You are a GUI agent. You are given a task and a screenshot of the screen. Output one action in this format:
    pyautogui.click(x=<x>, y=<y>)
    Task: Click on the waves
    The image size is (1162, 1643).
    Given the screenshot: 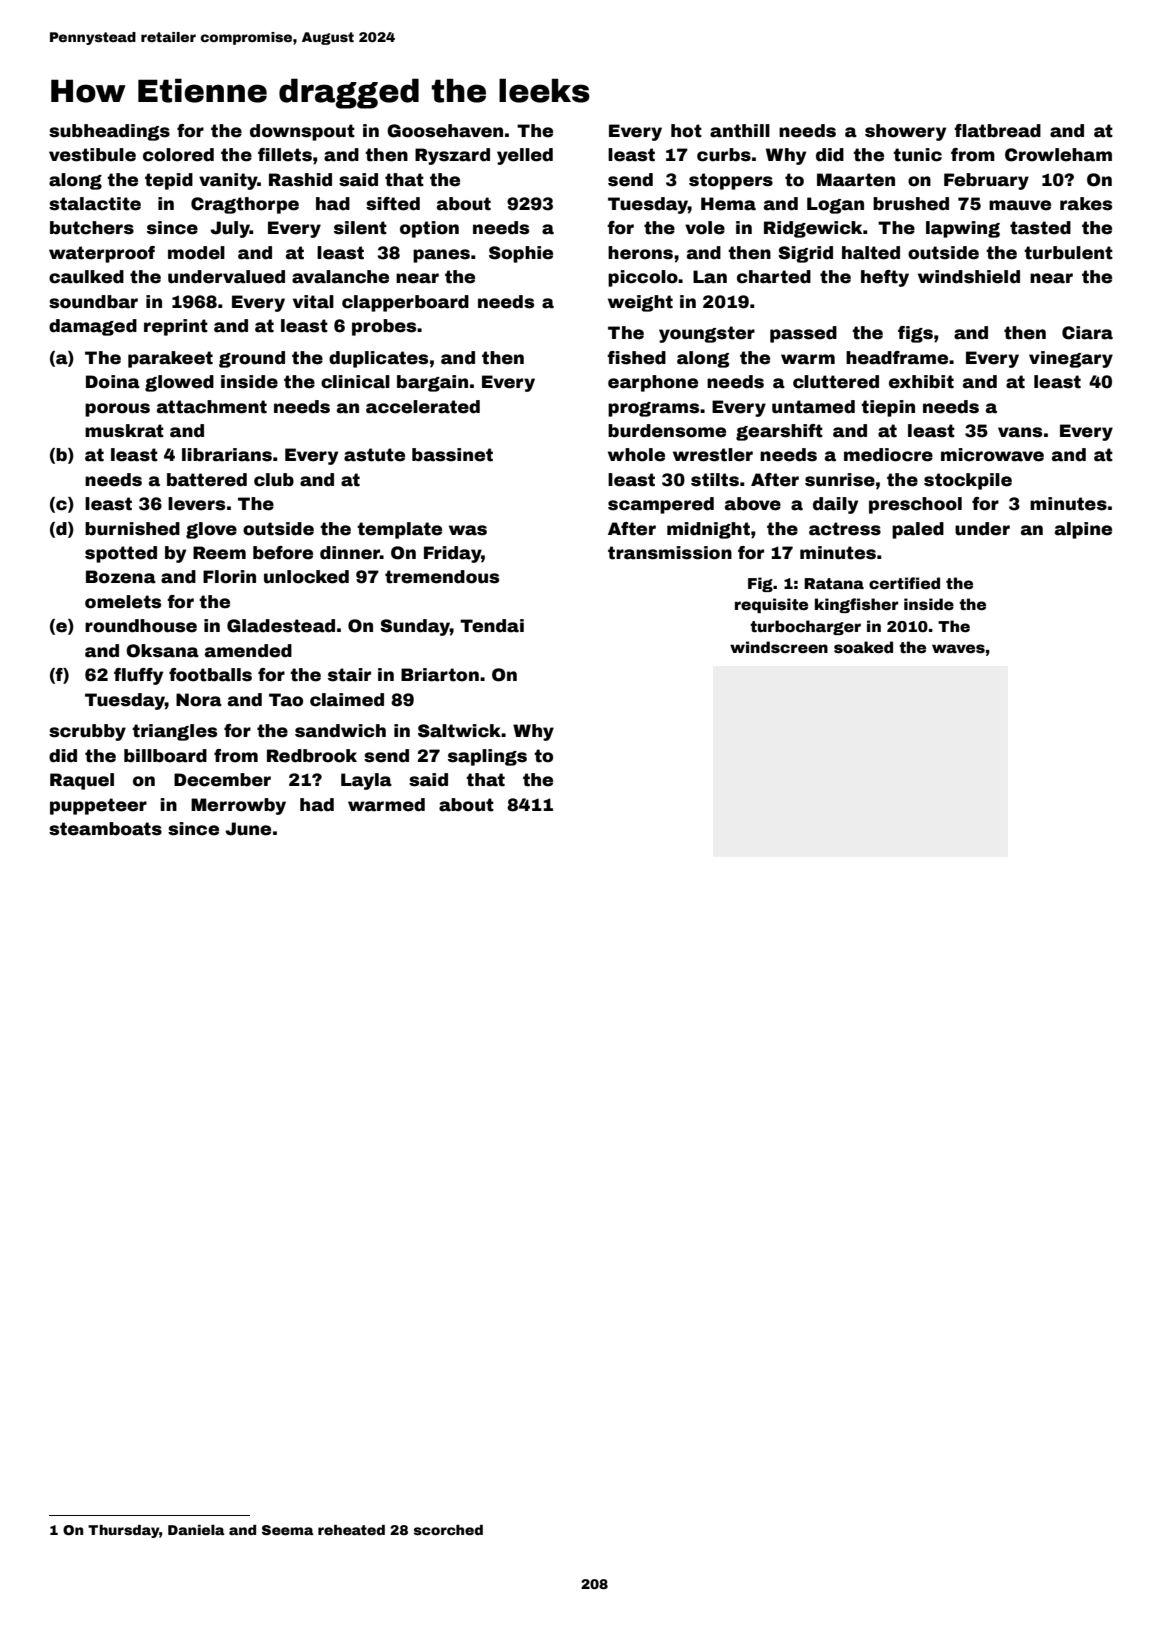 What is the action you would take?
    pyautogui.click(x=958, y=648)
